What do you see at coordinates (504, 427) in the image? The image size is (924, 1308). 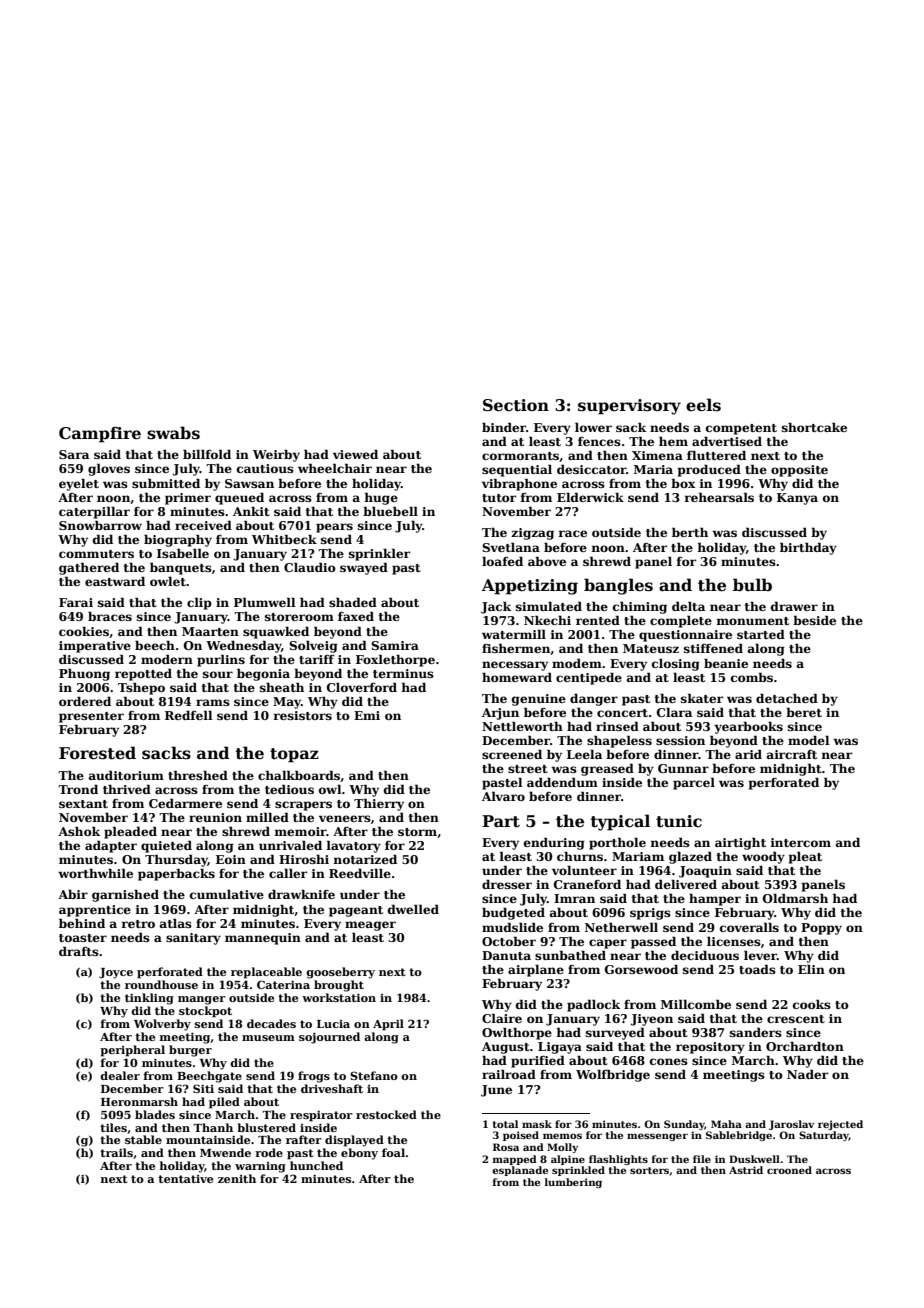 I see `binder` at bounding box center [504, 427].
